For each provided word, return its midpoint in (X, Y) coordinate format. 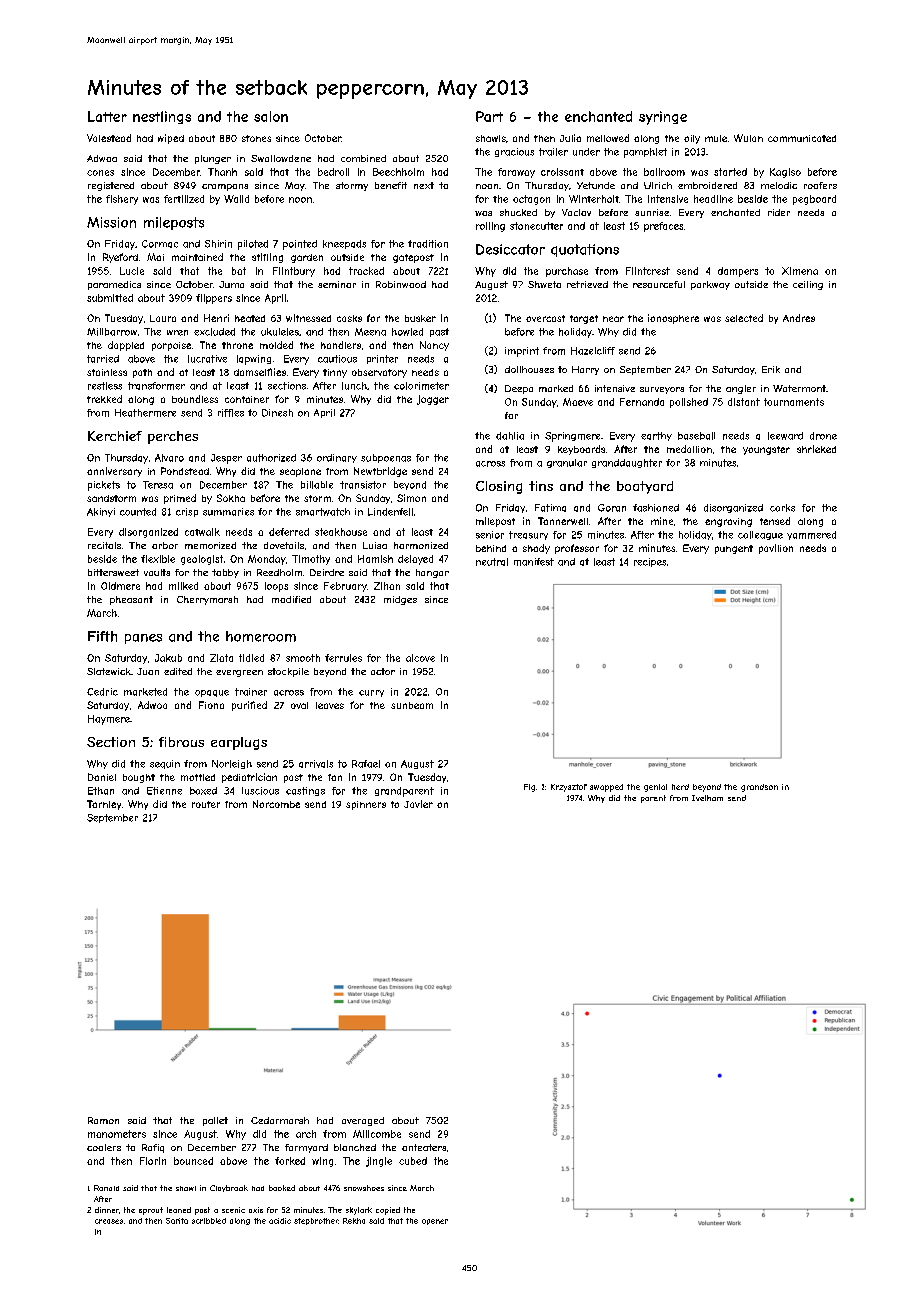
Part (489, 116)
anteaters (424, 1147)
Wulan (748, 138)
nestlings (162, 117)
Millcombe (377, 1134)
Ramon (103, 1120)
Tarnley (104, 805)
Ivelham (707, 798)
